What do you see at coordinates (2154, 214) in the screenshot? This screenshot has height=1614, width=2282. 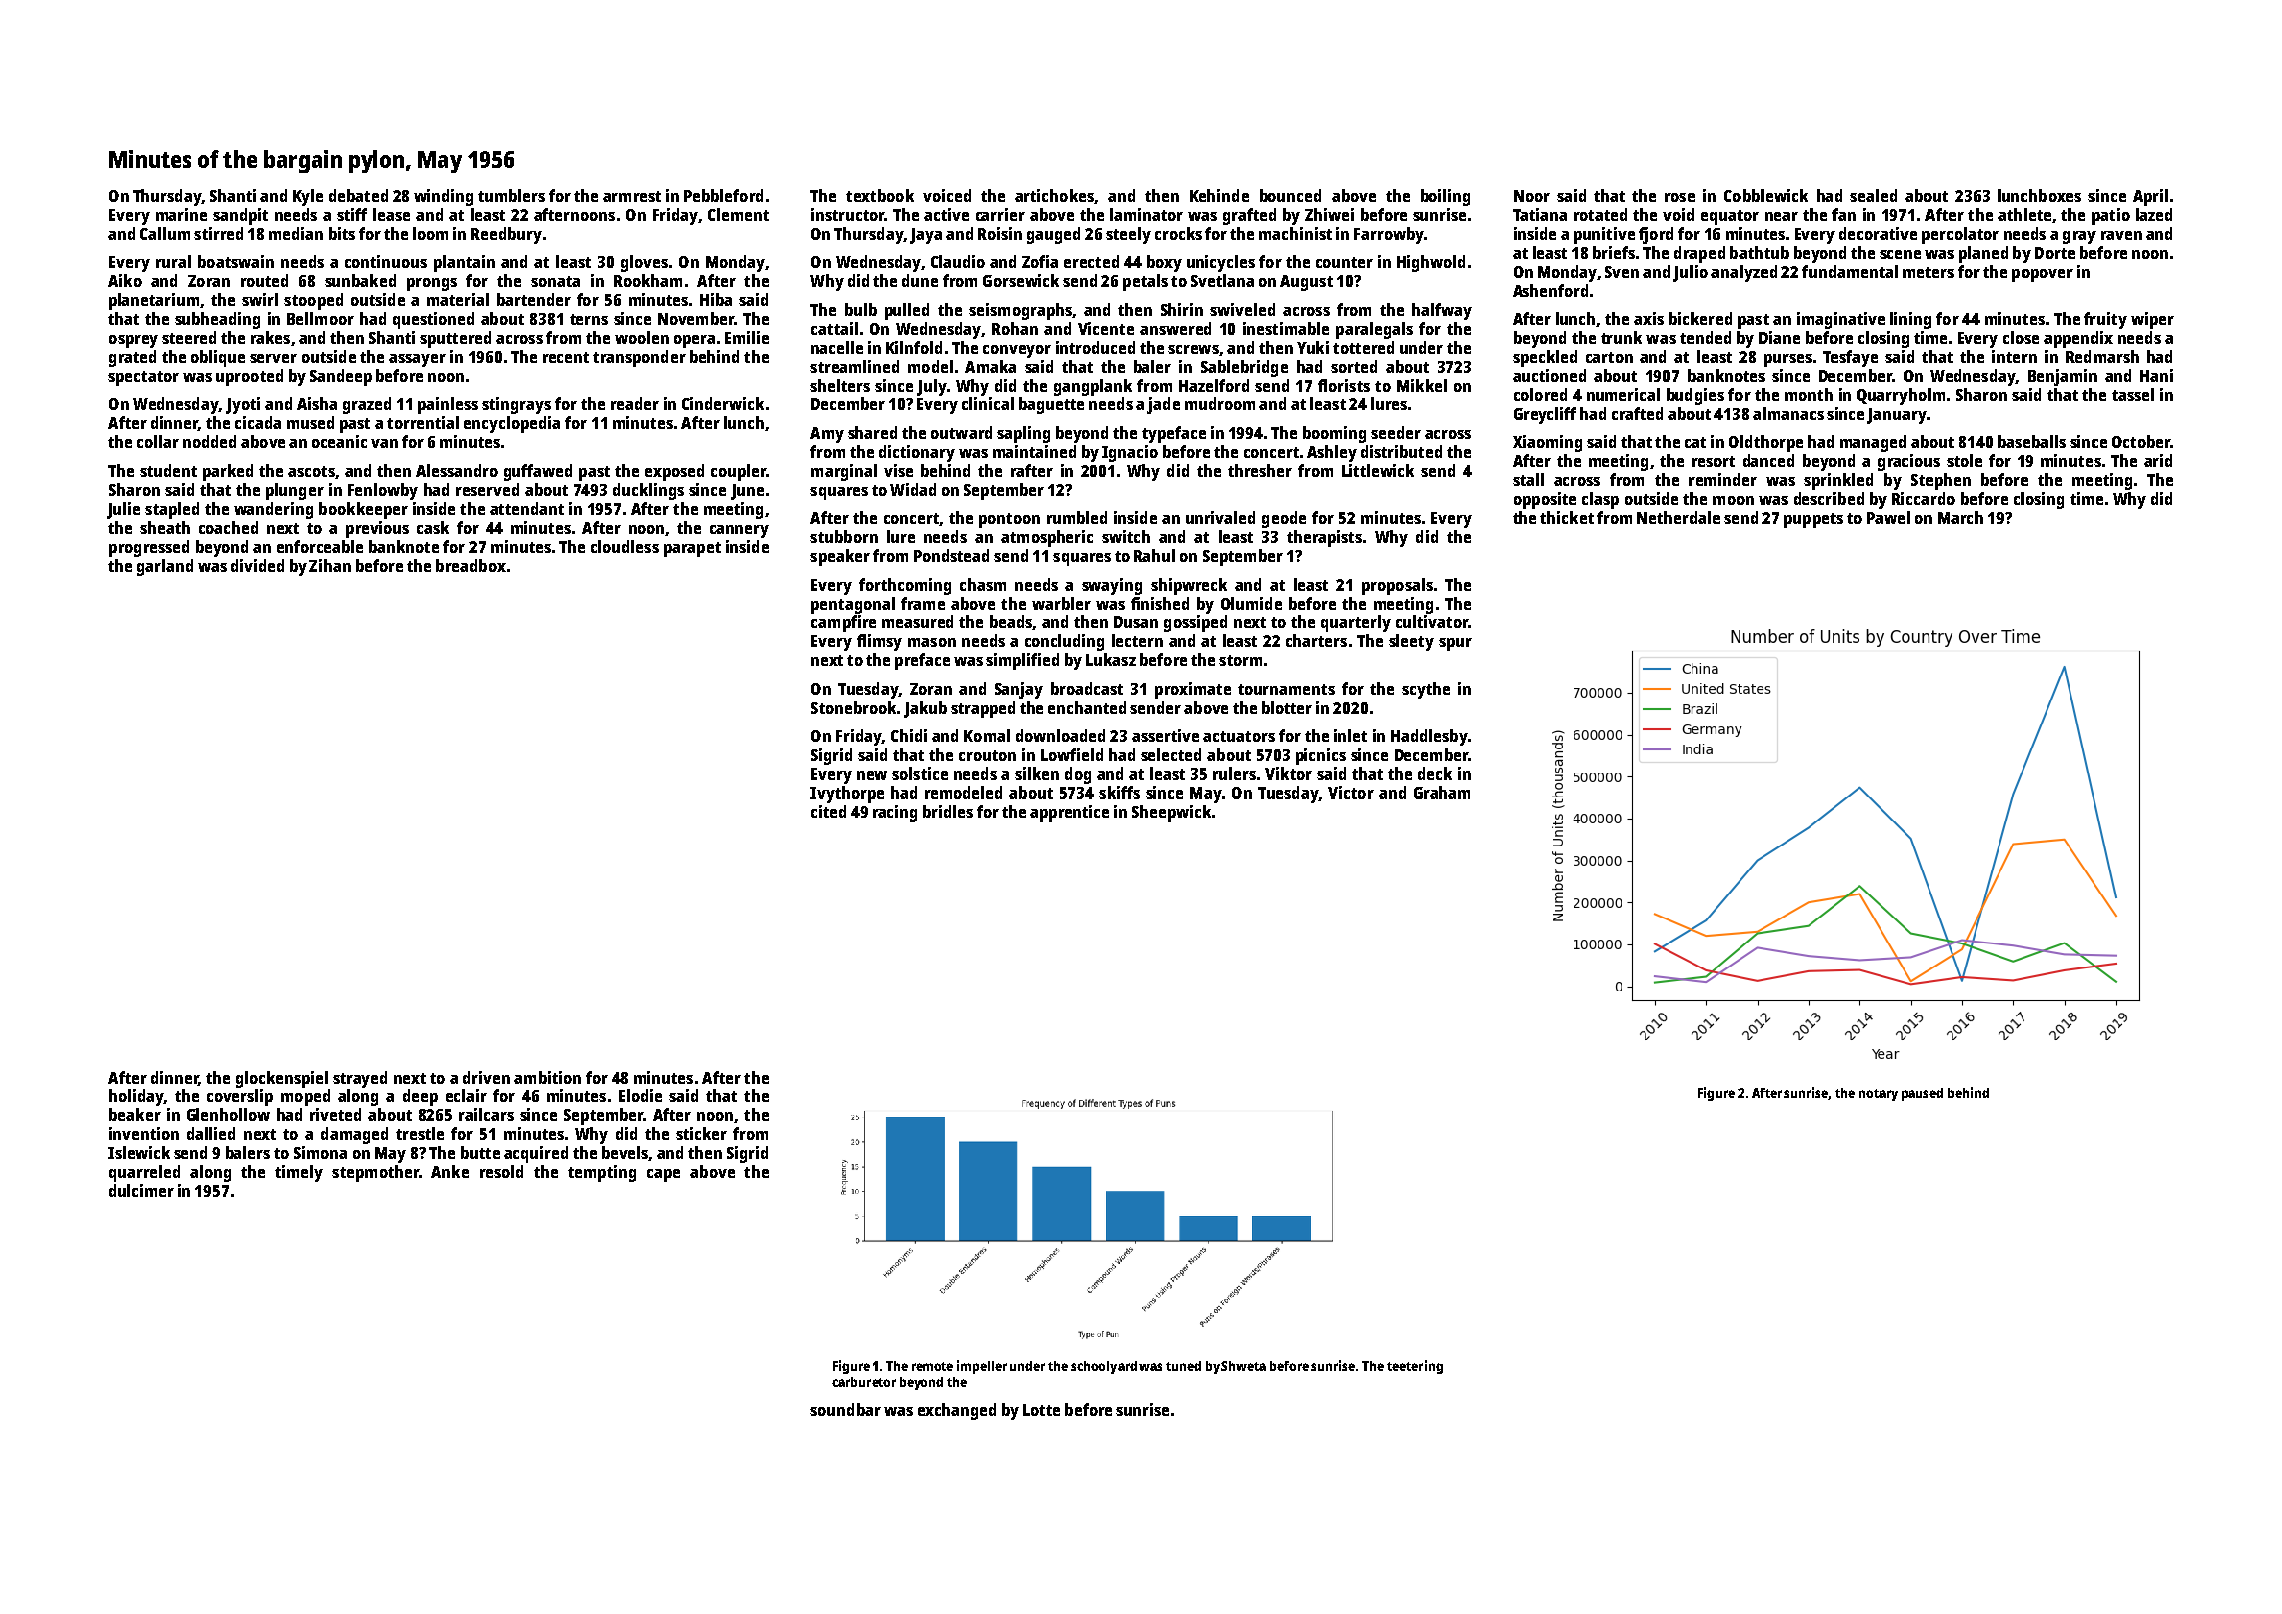 I see `lazed` at bounding box center [2154, 214].
